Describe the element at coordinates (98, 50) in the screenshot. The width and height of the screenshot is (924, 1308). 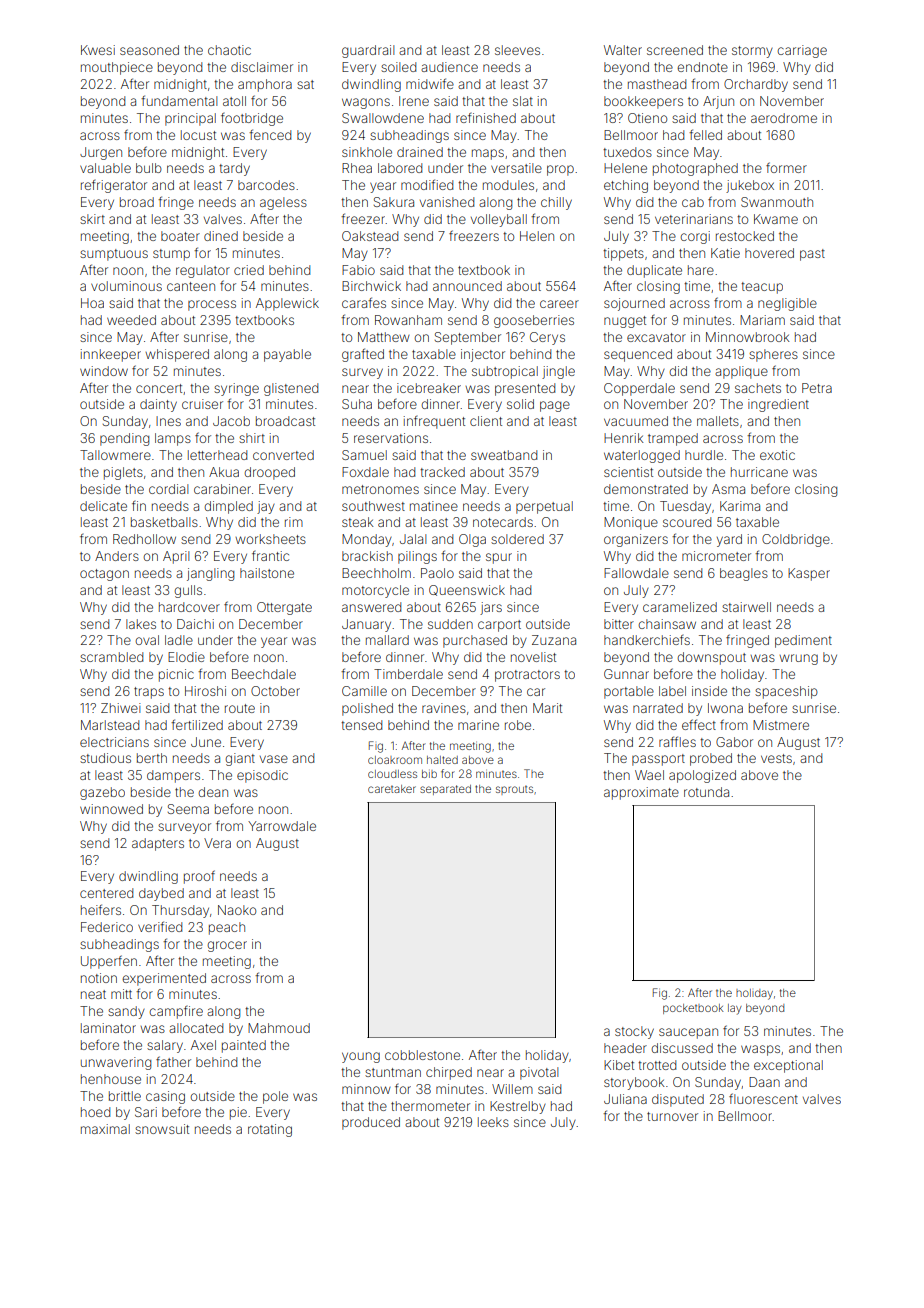
I see `Kwesi` at that location.
